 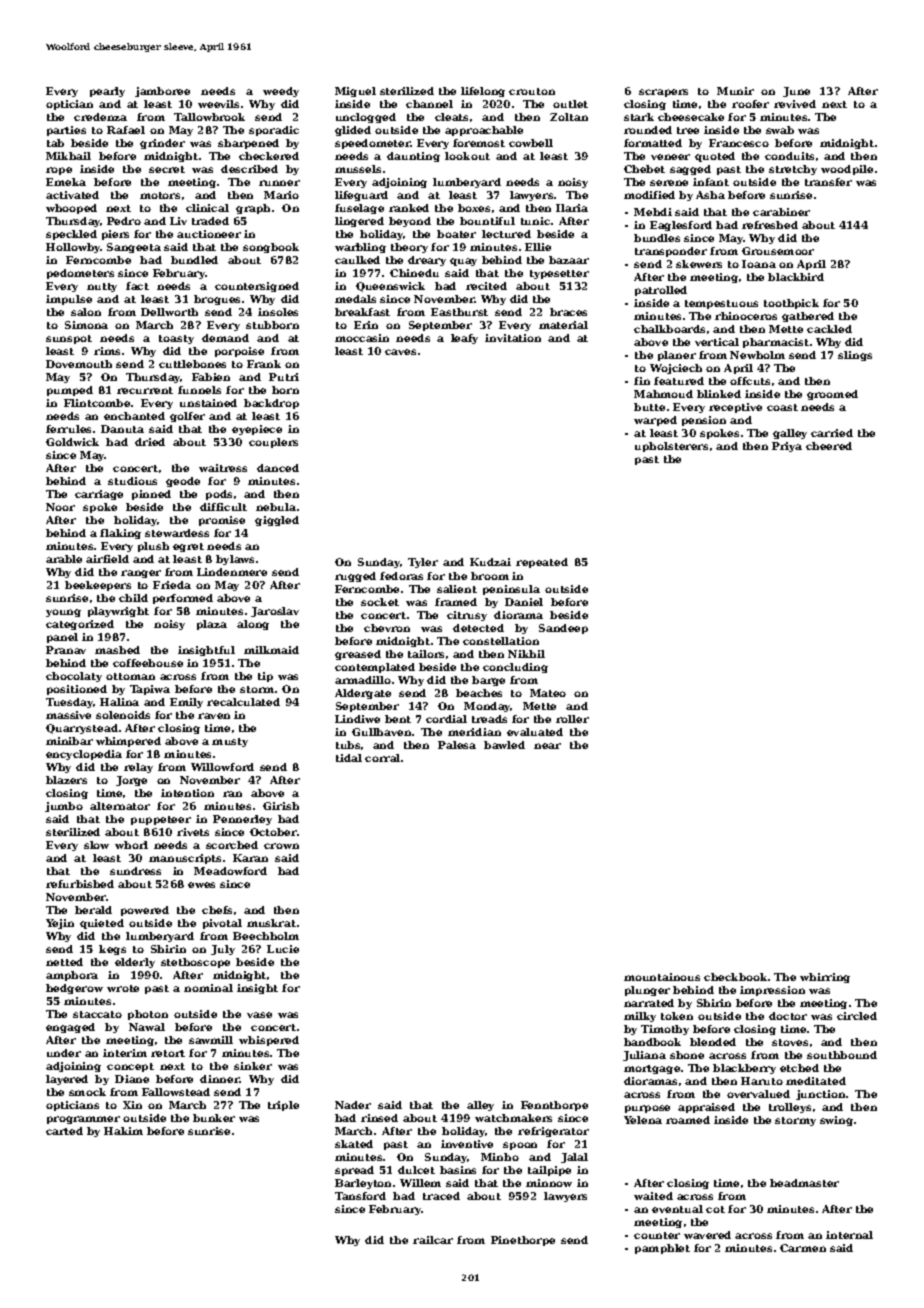 I want to click on roofer, so click(x=750, y=104).
